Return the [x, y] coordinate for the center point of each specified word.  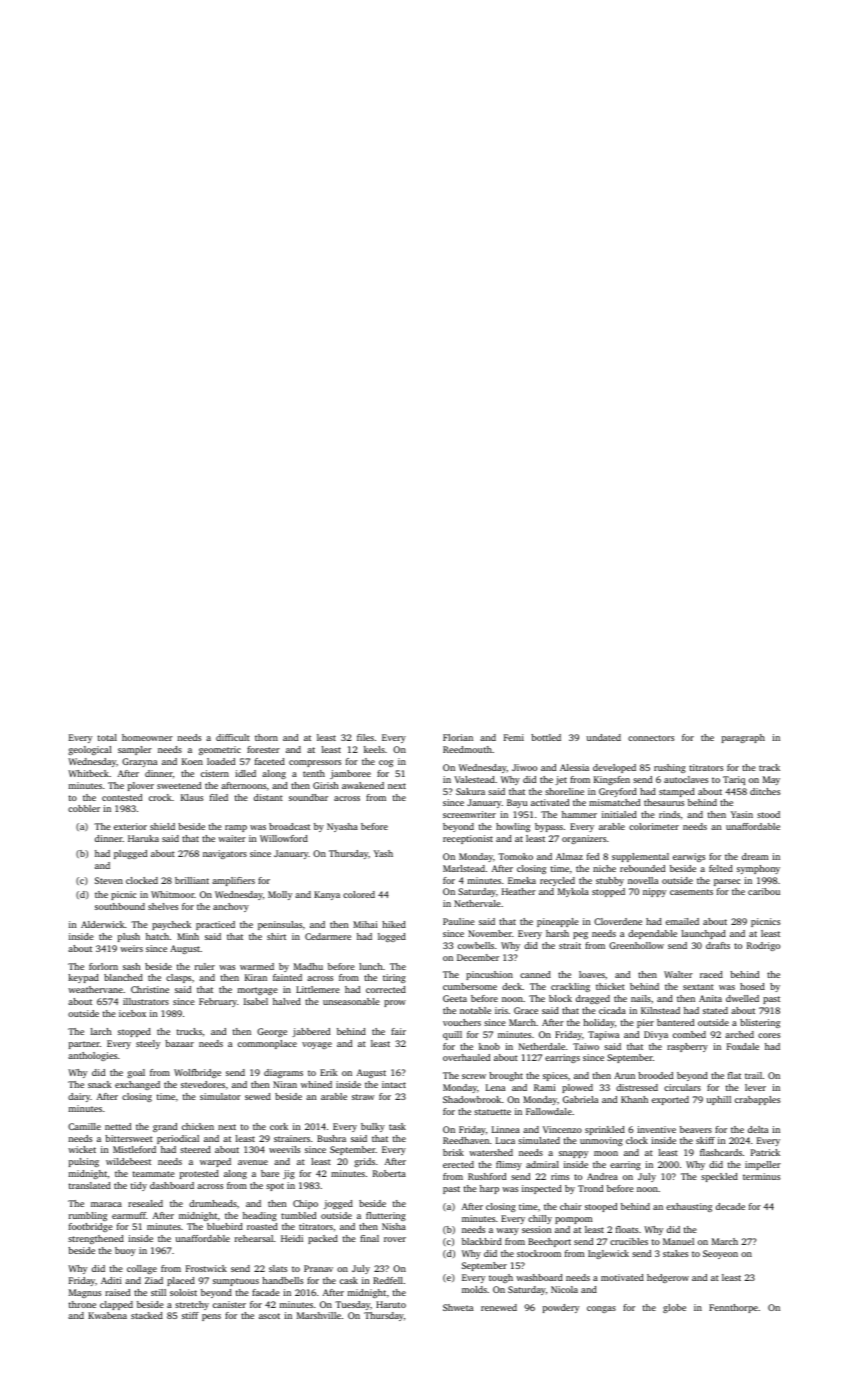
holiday [599, 1023]
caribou [764, 891]
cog [386, 763]
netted [118, 1126]
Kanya [327, 895]
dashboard [172, 1185]
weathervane [95, 989]
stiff [190, 1315]
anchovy [231, 907]
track [769, 767]
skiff [705, 1140]
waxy [507, 1231]
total [107, 737]
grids [364, 1162]
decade [730, 1206]
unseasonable [351, 1001]
